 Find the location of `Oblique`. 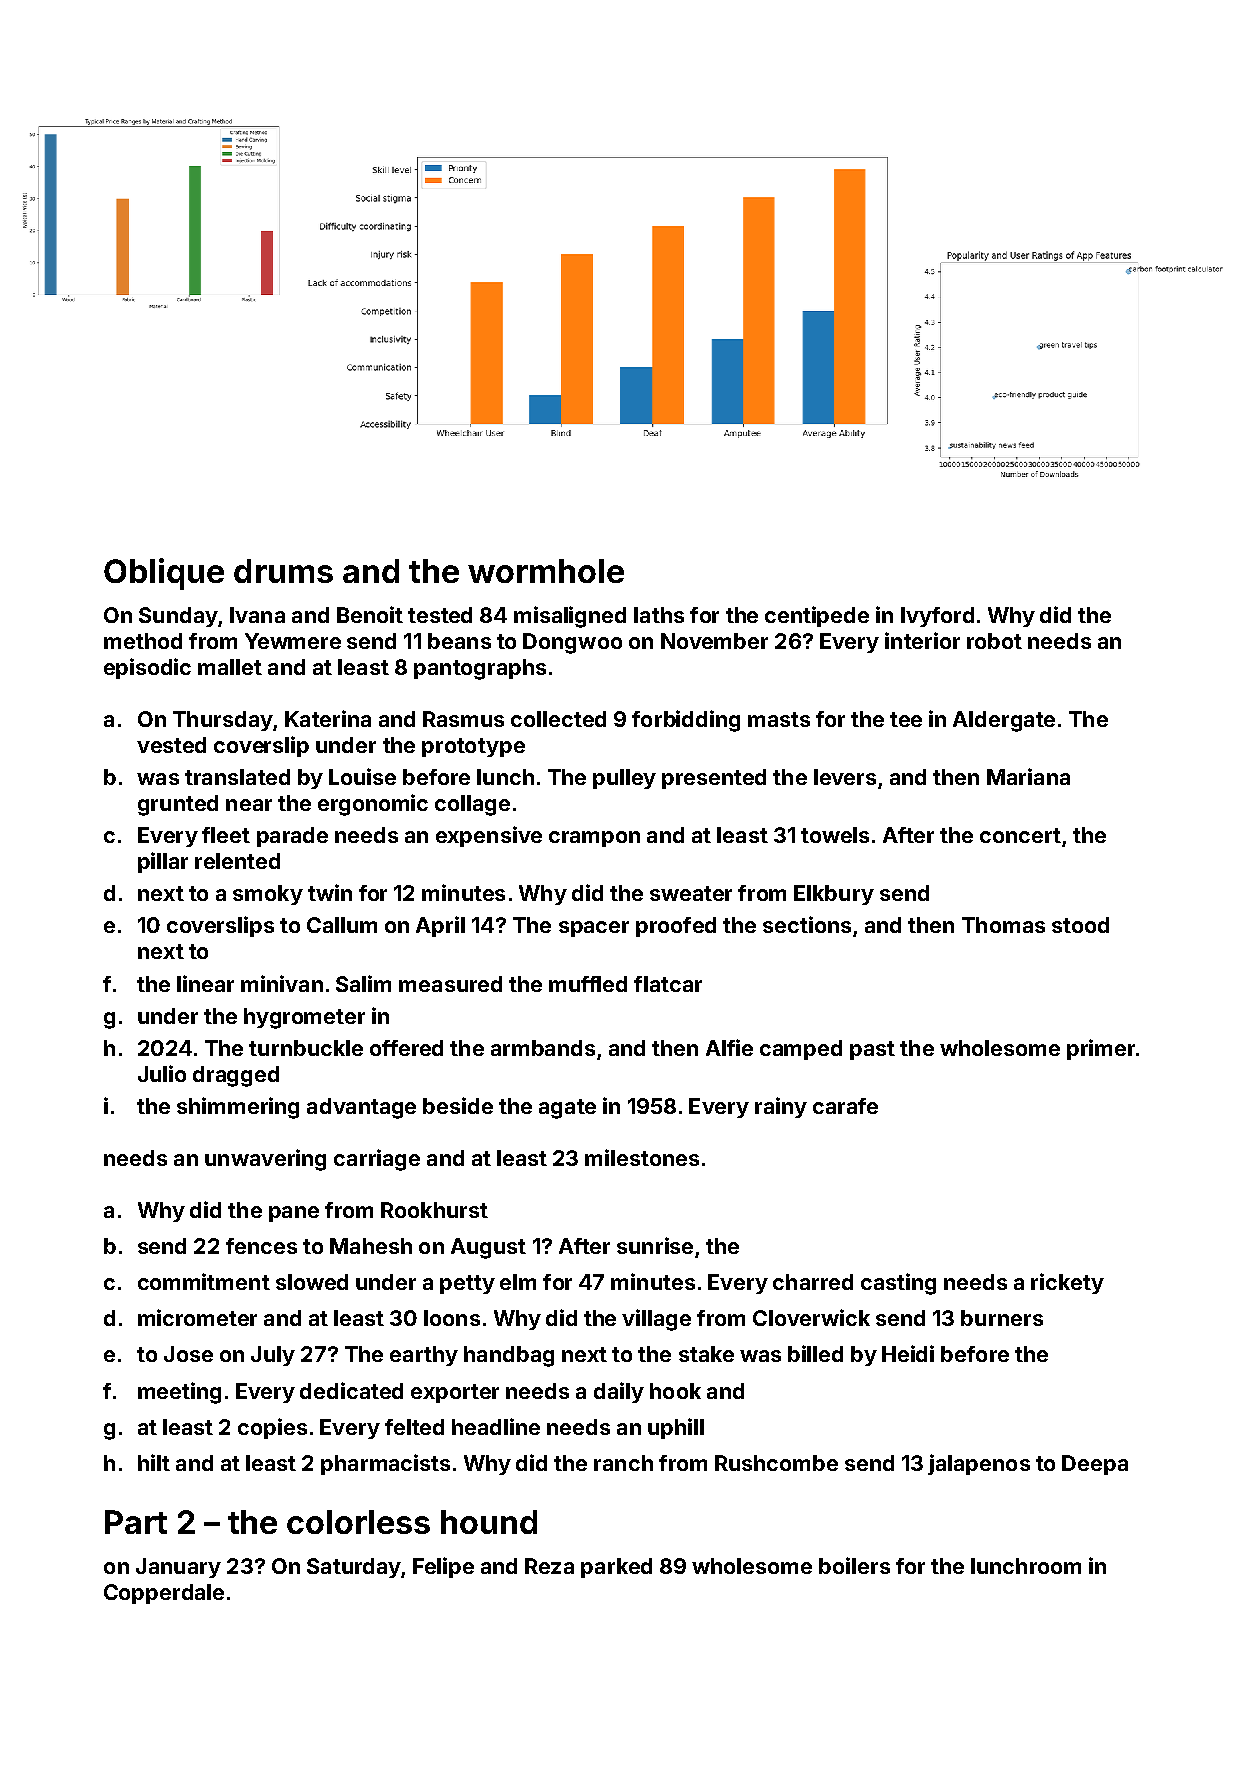

Oblique is located at coordinates (164, 574).
